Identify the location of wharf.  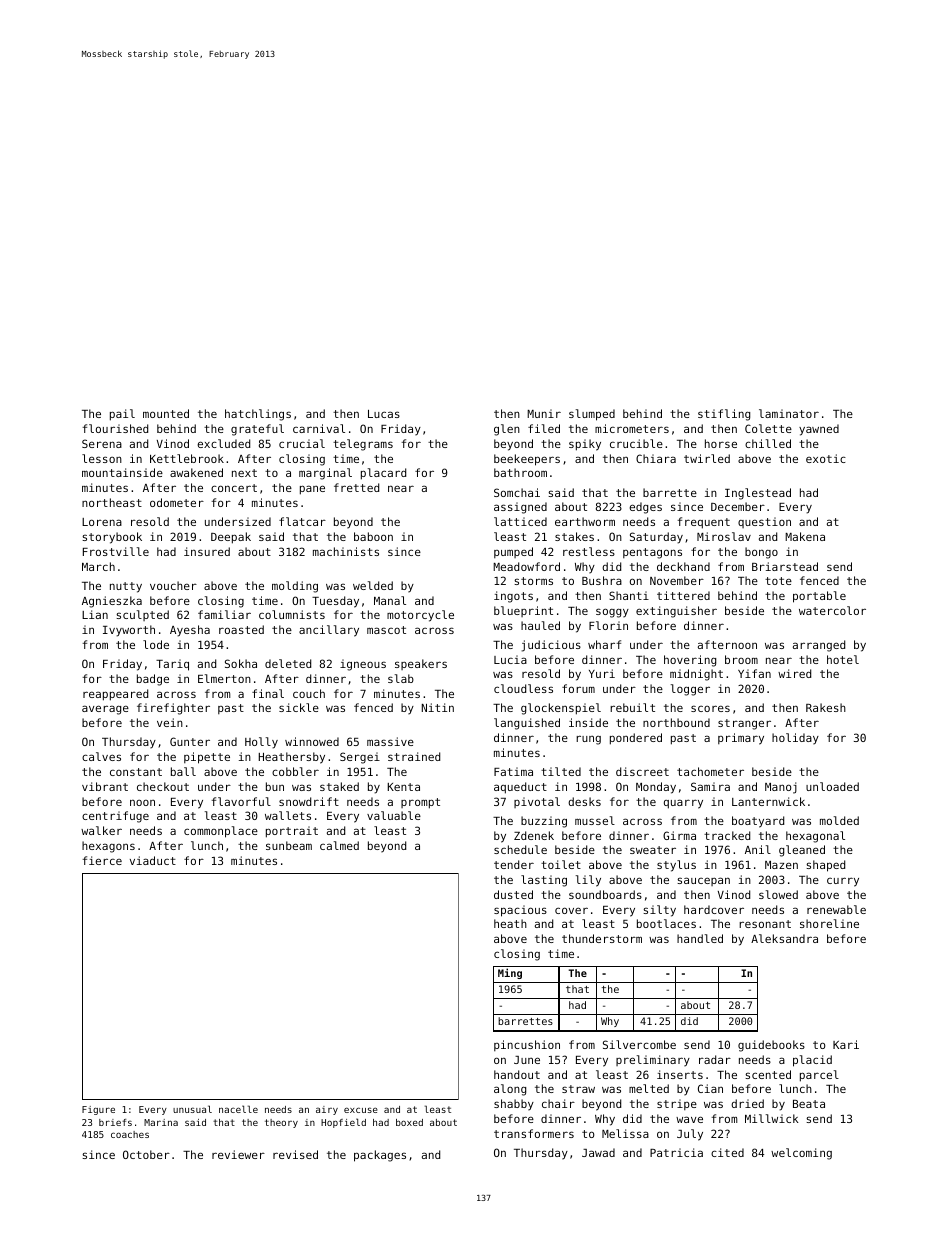
(604, 644).
